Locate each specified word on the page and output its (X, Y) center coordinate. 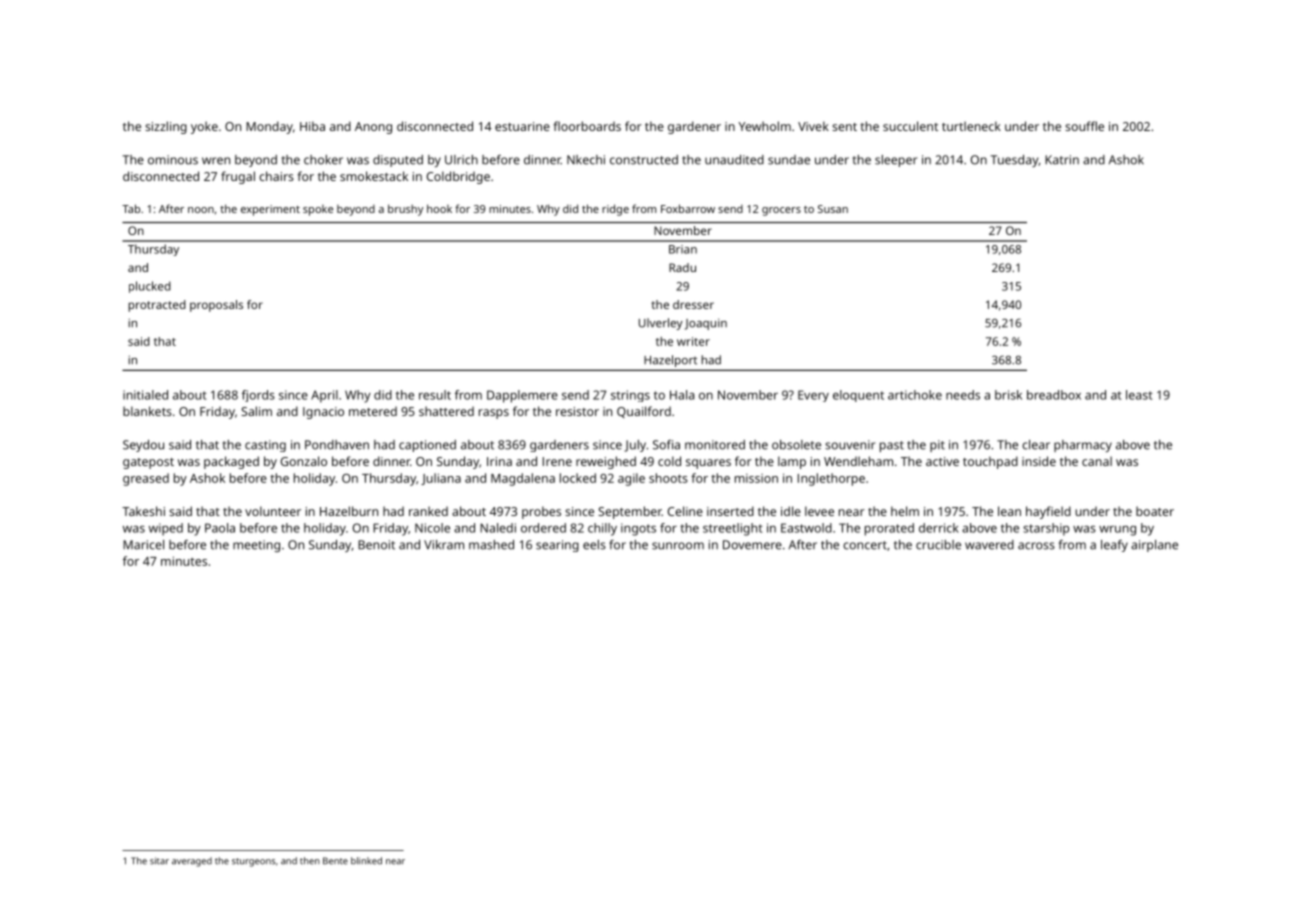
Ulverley (661, 324)
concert (865, 545)
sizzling (166, 127)
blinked (366, 861)
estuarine (522, 126)
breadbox (1054, 395)
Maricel (143, 545)
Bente (335, 861)
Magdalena (523, 479)
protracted (157, 306)
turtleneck (971, 126)
